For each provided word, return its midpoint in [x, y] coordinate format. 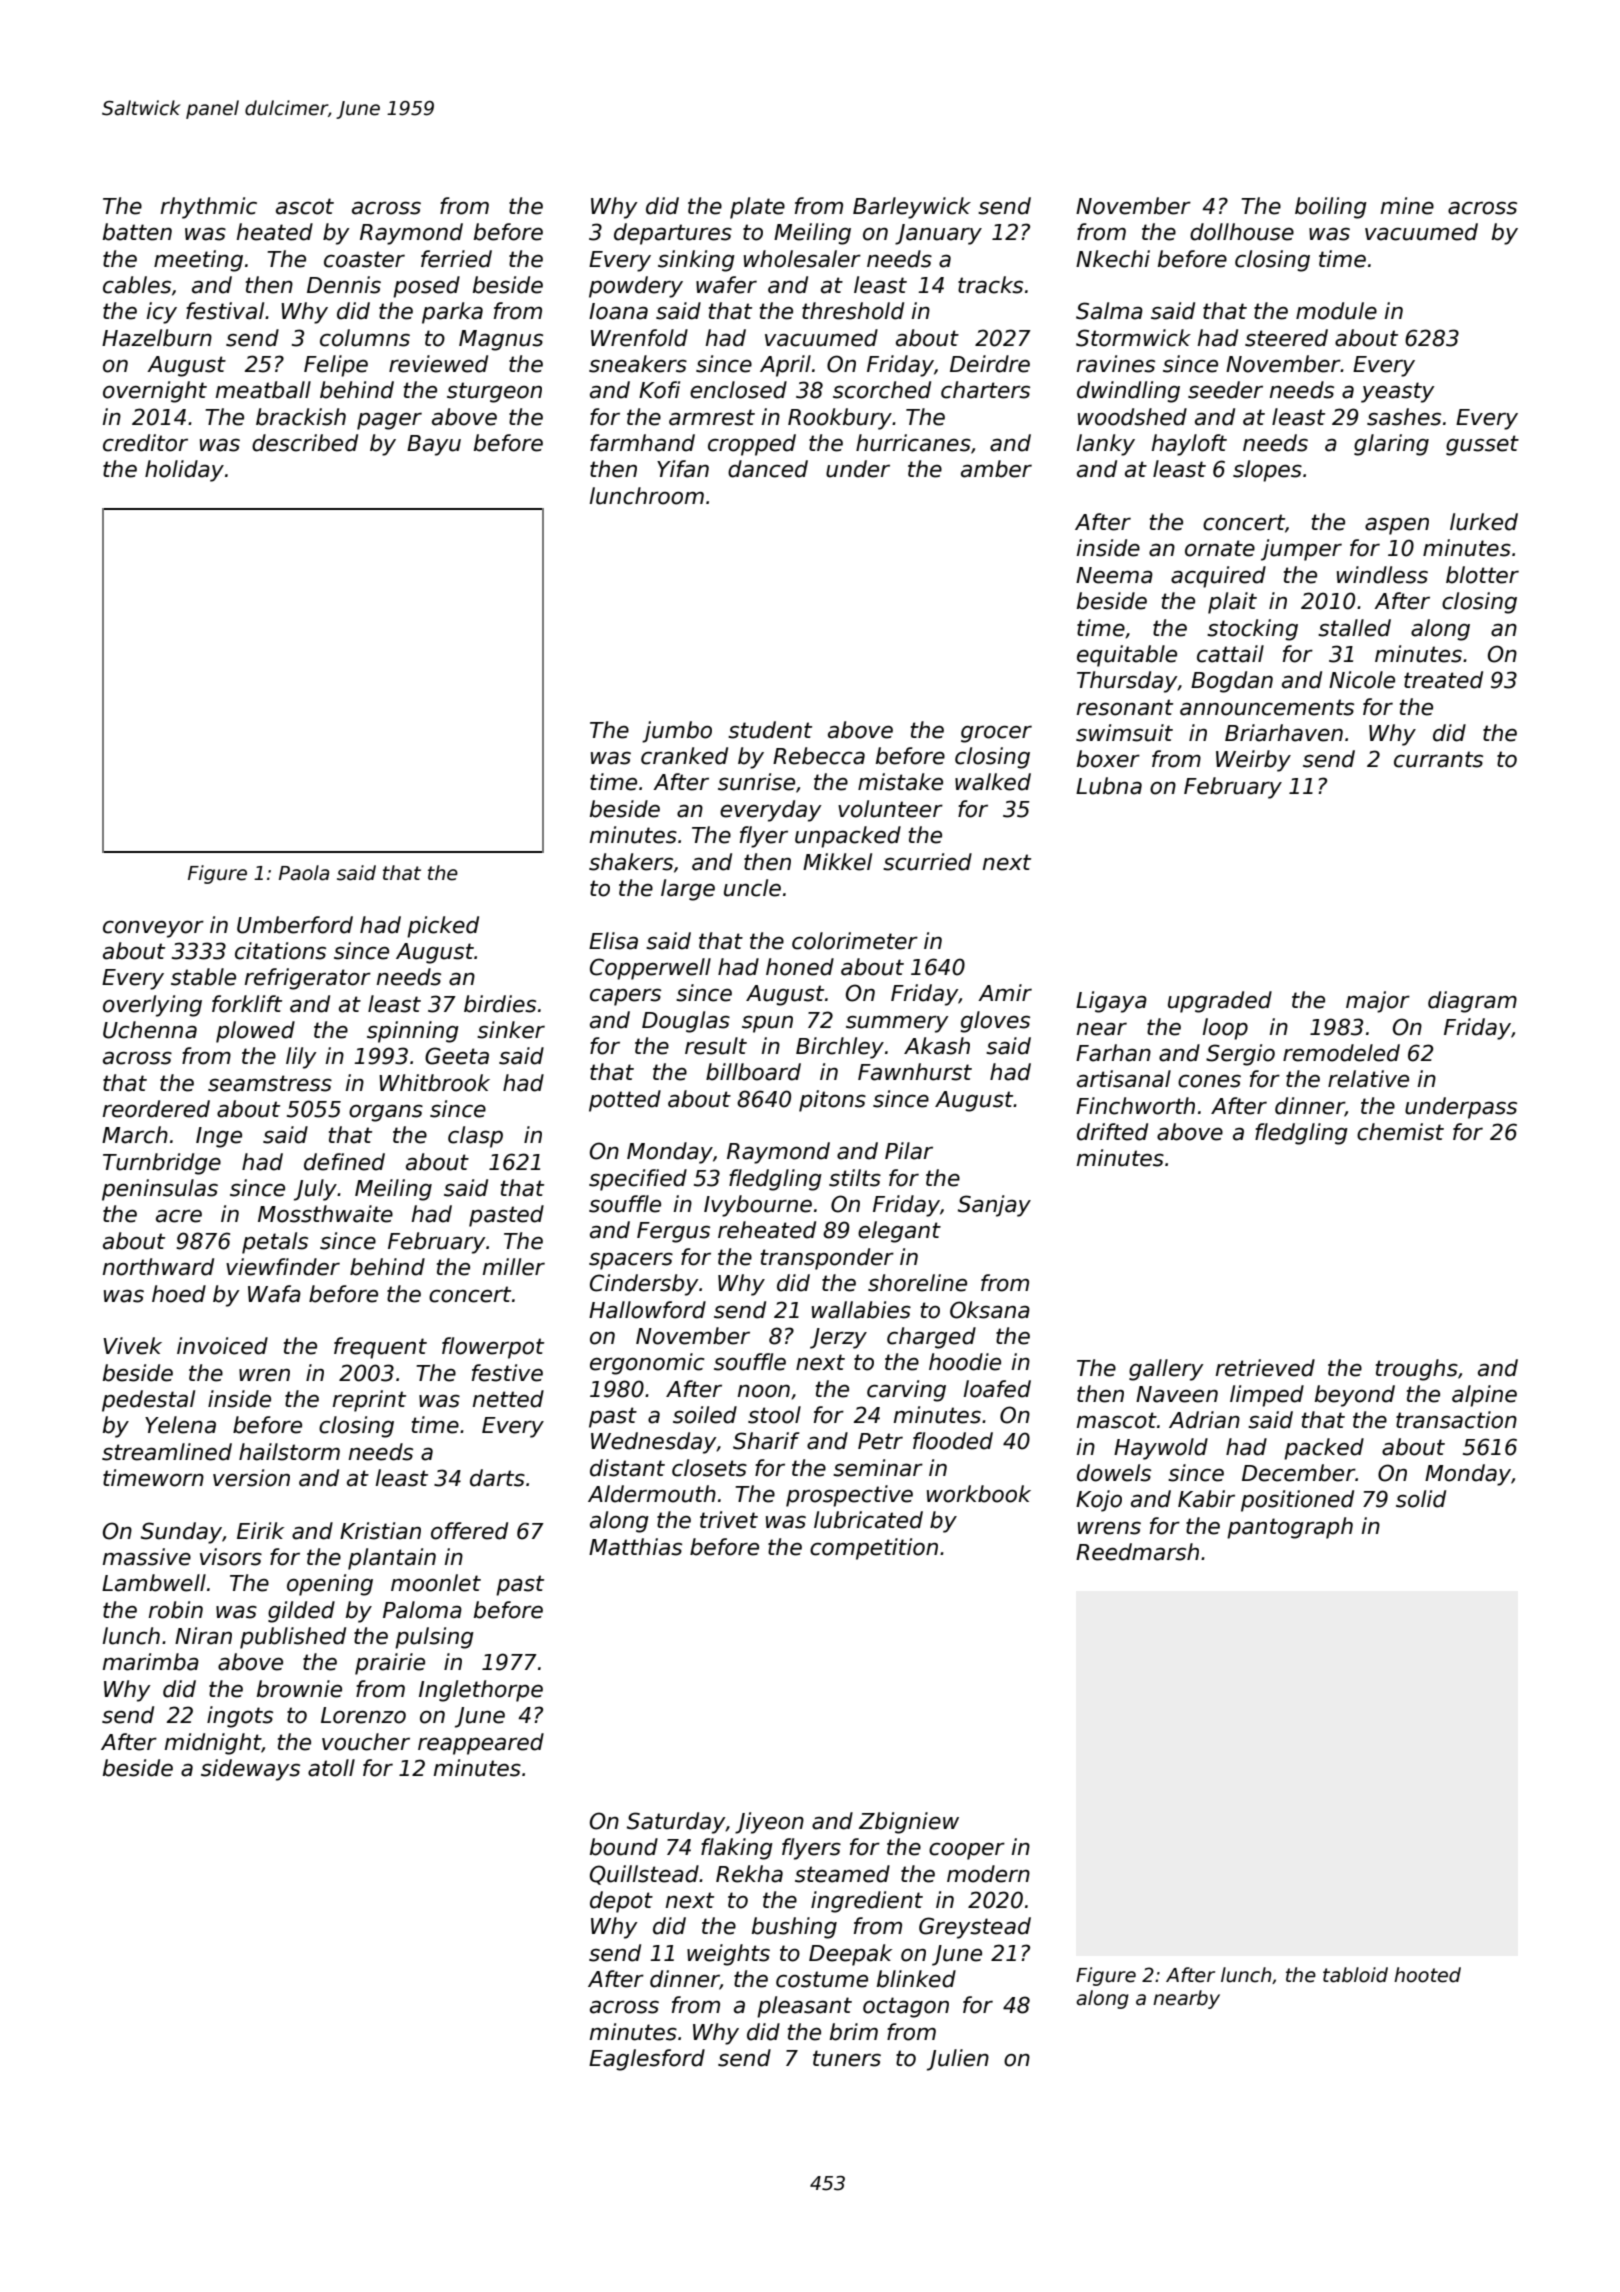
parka [452, 313]
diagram [1472, 1002]
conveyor [153, 929]
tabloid [1355, 1975]
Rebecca [819, 756]
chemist [1400, 1132]
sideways [250, 1770]
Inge [219, 1137]
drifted [1112, 1132]
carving [906, 1391]
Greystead [975, 1928]
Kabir [1206, 1499]
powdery [636, 287]
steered [1286, 338]
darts [497, 1478]
